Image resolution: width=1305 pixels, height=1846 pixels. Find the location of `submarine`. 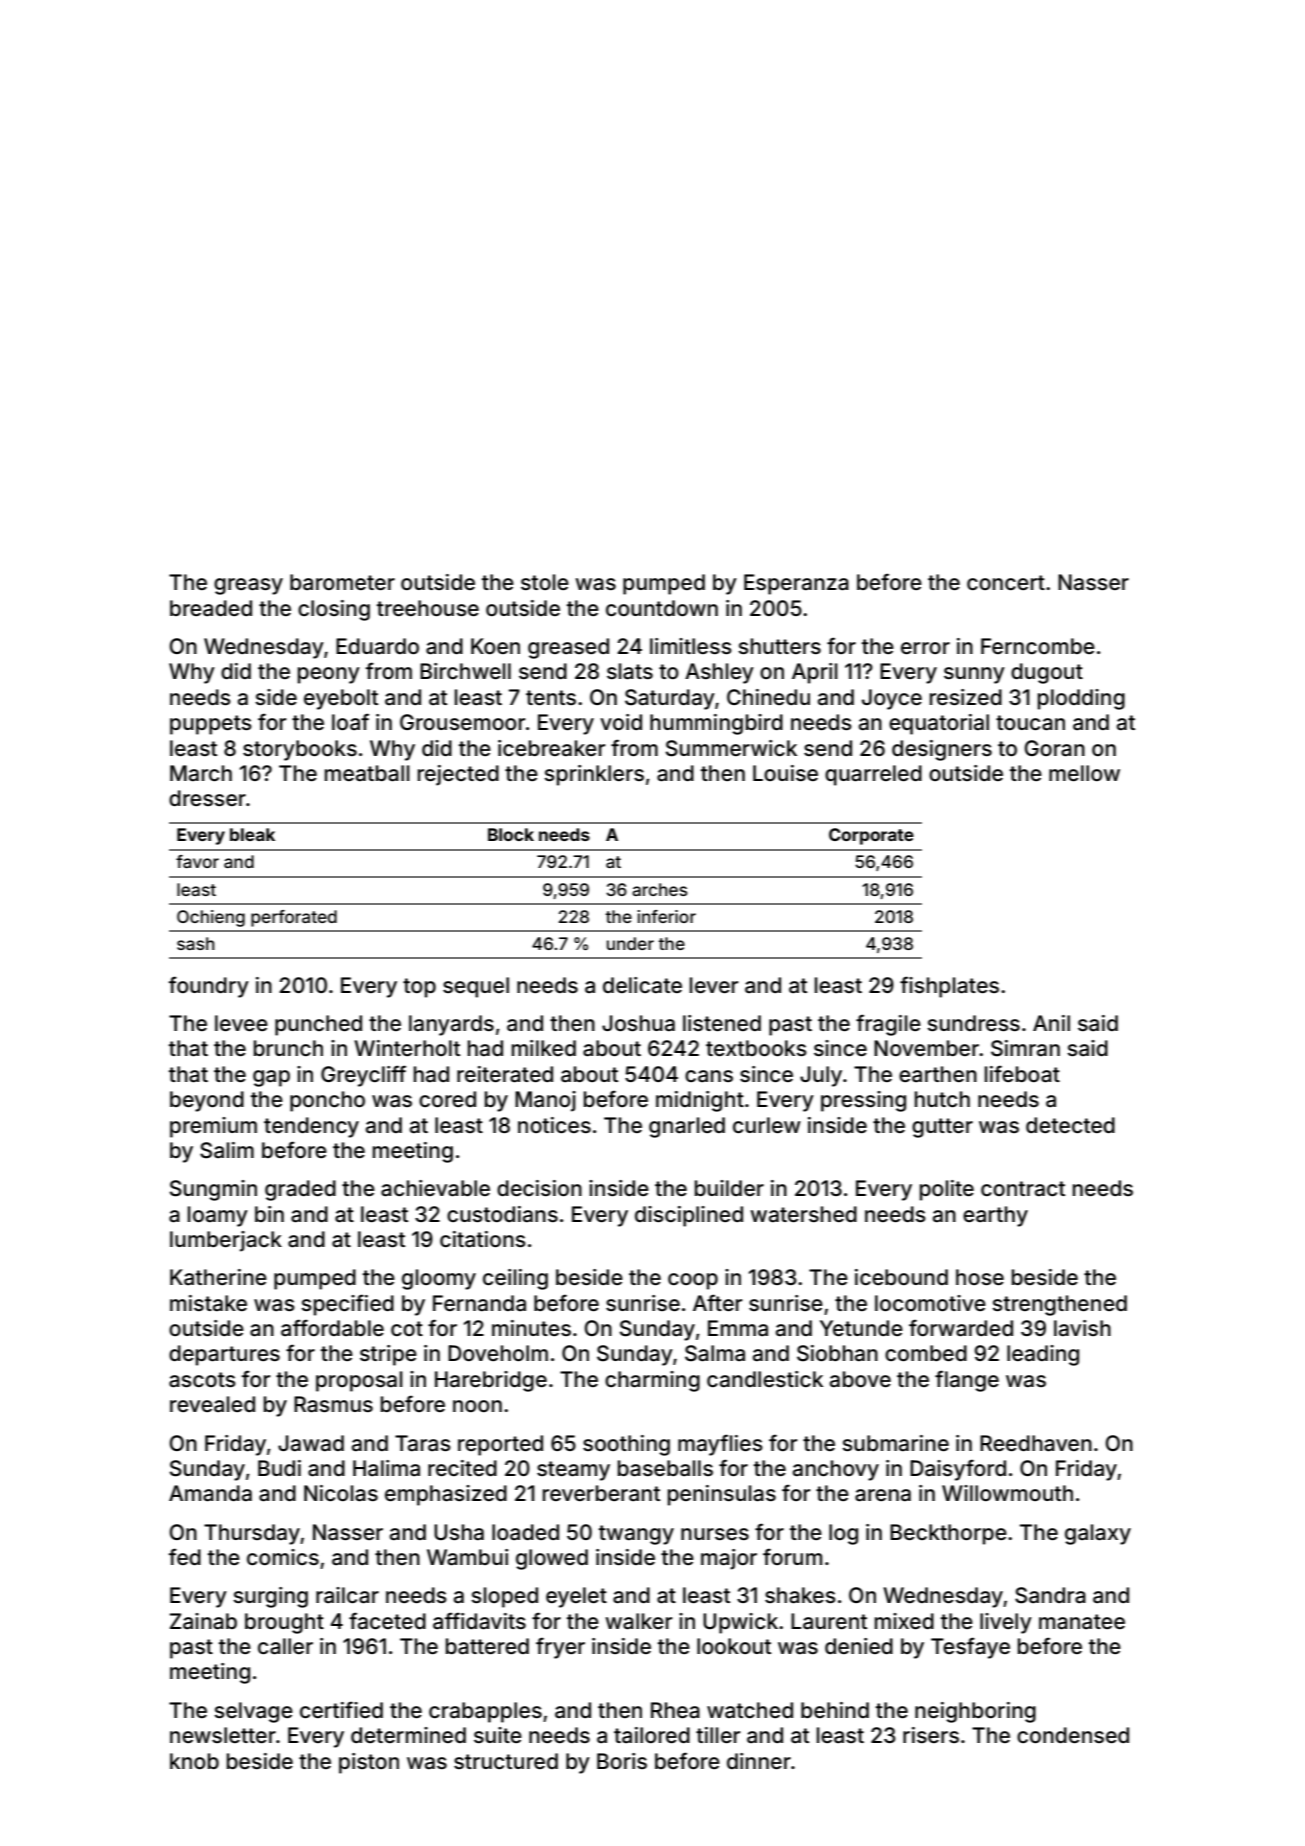

submarine is located at coordinates (895, 1443).
